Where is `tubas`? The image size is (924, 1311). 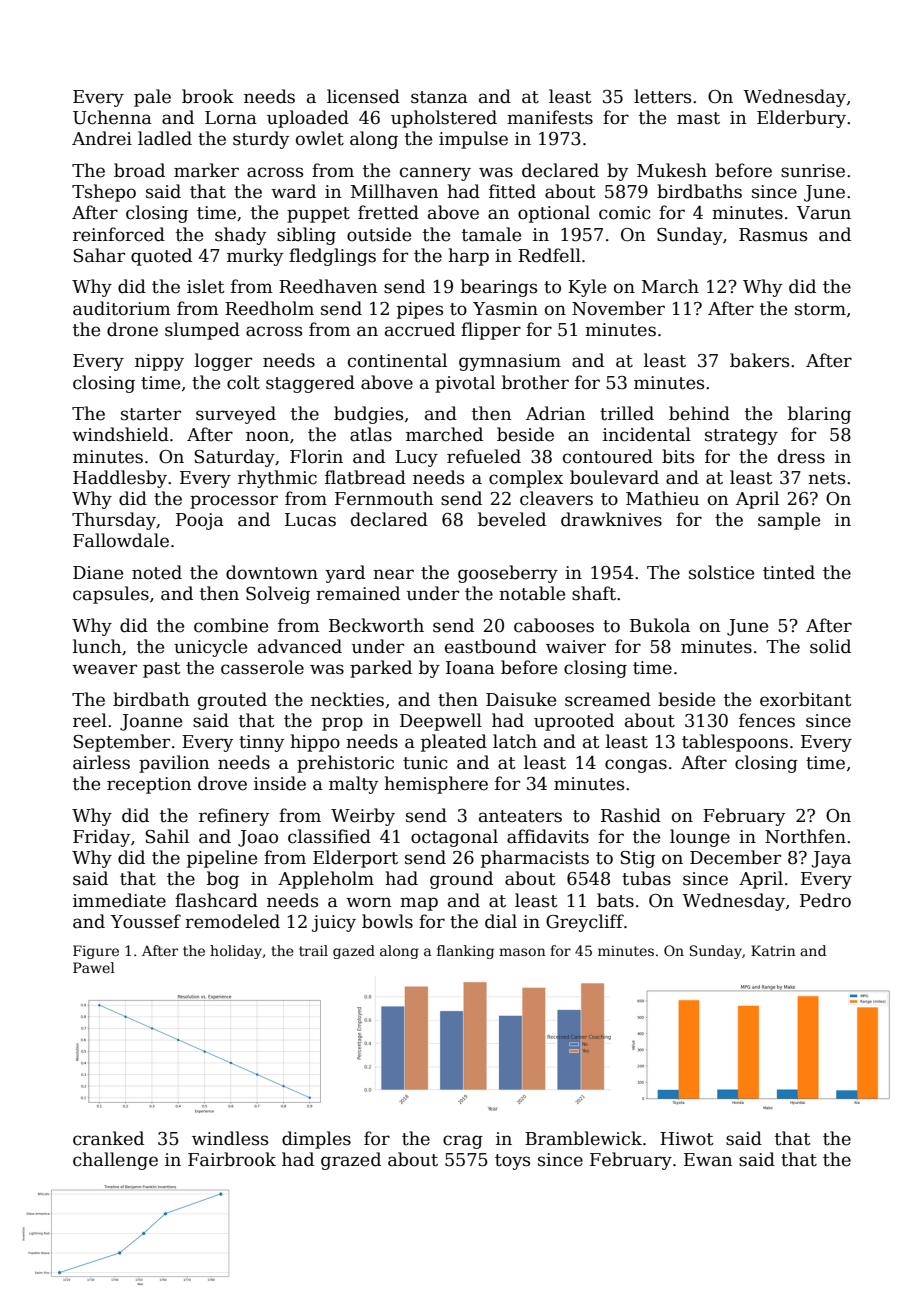
tubas is located at coordinates (646, 878).
